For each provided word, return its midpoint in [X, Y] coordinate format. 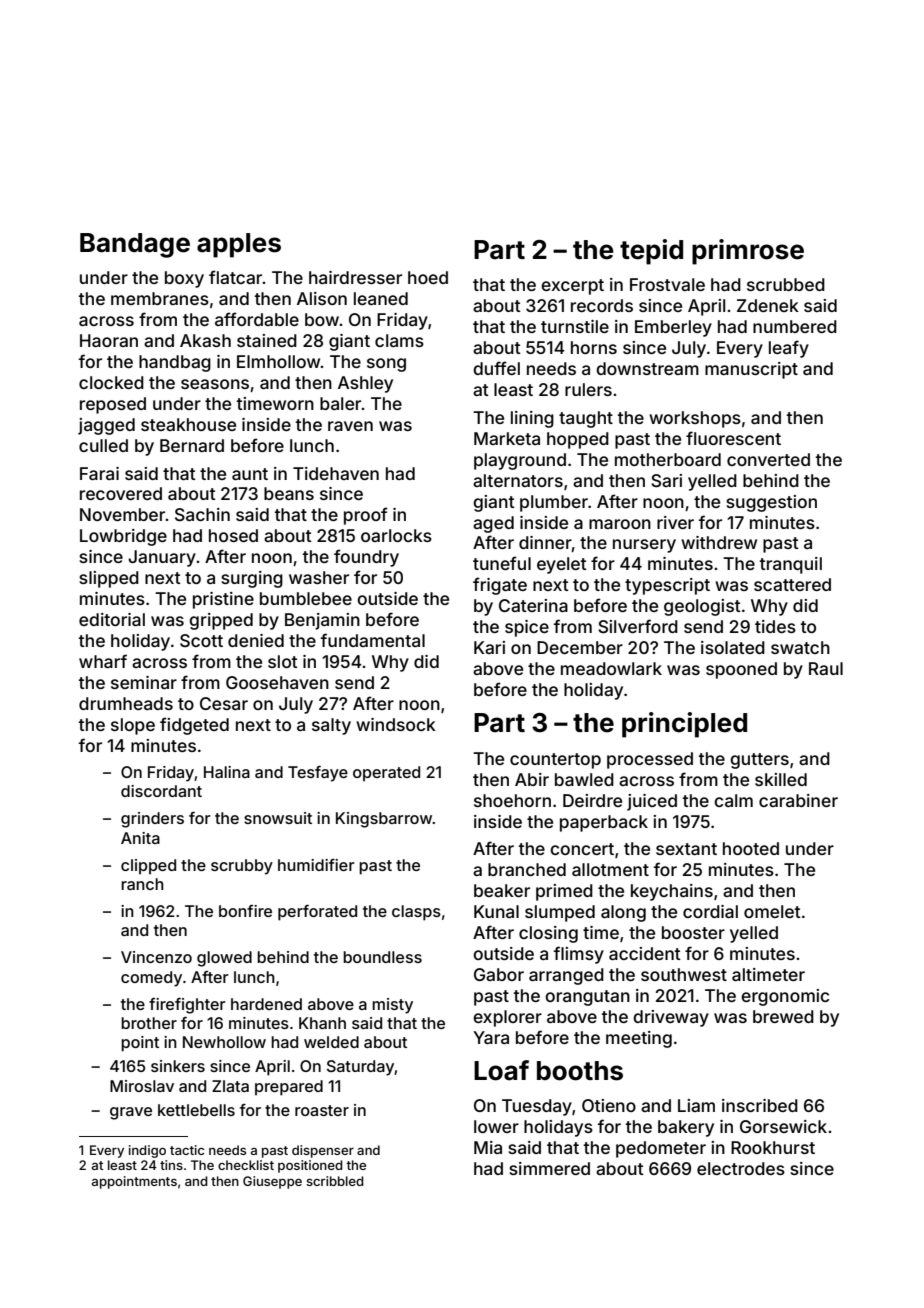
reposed [113, 405]
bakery [686, 1128]
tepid [651, 252]
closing [548, 934]
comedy [151, 979]
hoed [428, 277]
